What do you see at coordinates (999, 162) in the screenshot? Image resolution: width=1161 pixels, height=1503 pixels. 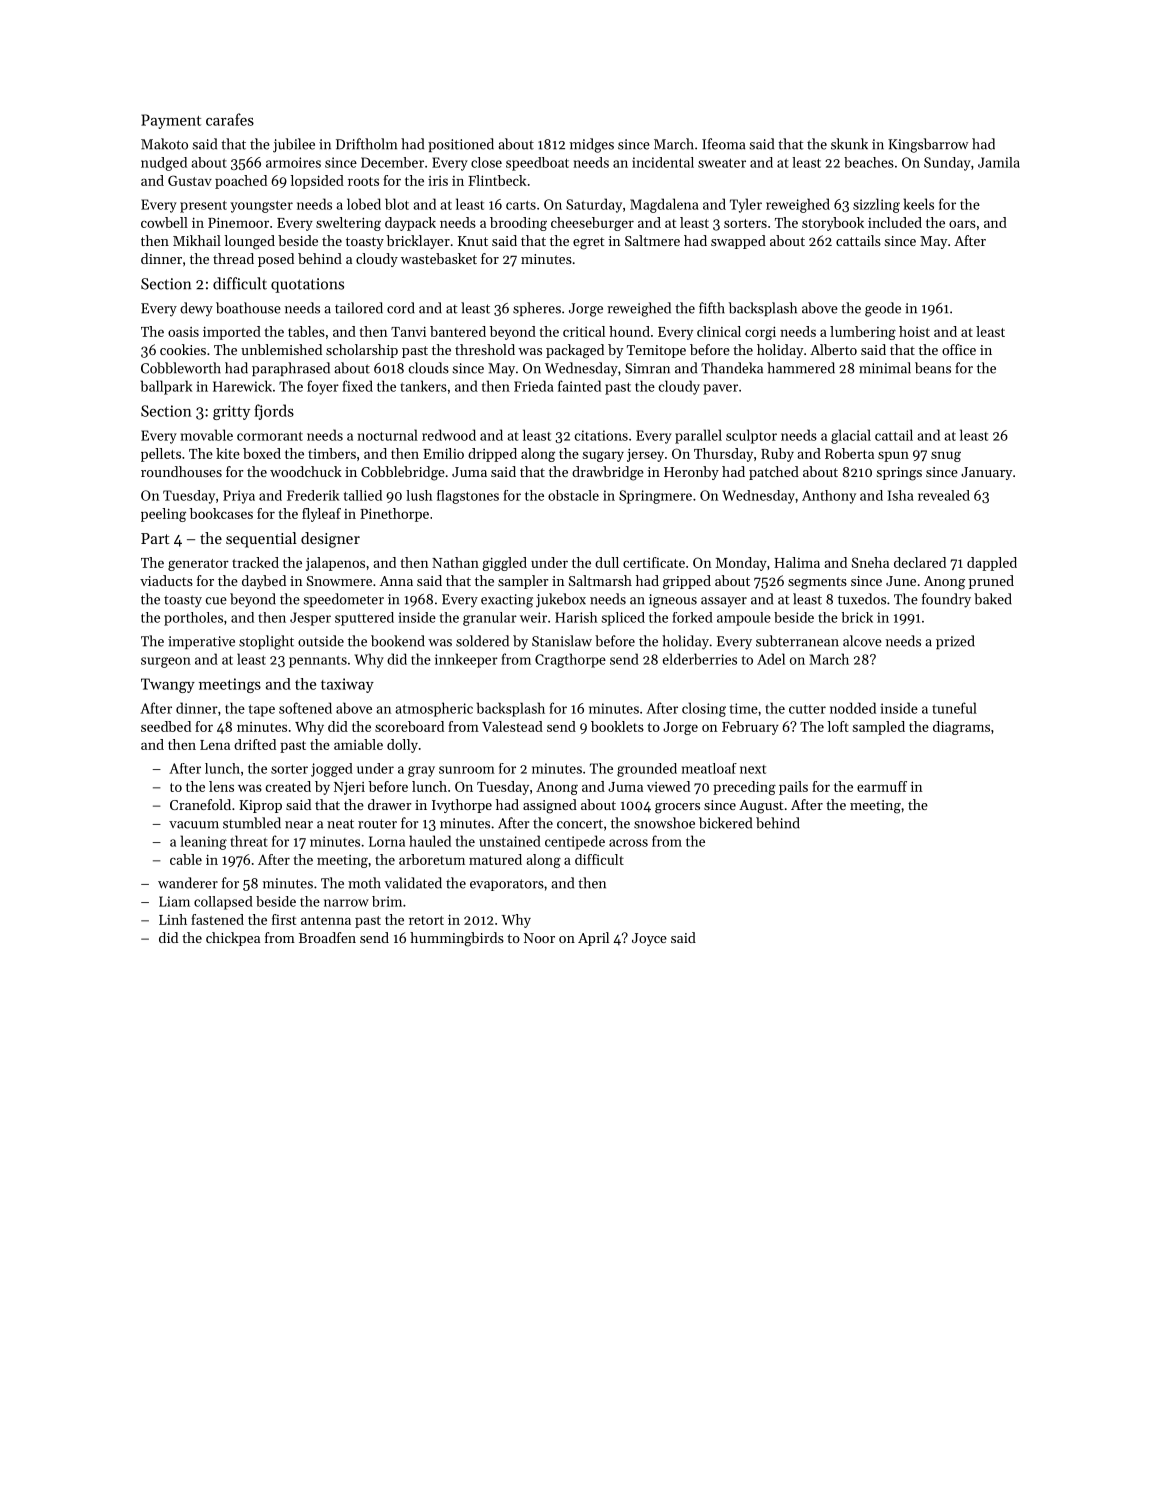 I see `Jamila` at bounding box center [999, 162].
